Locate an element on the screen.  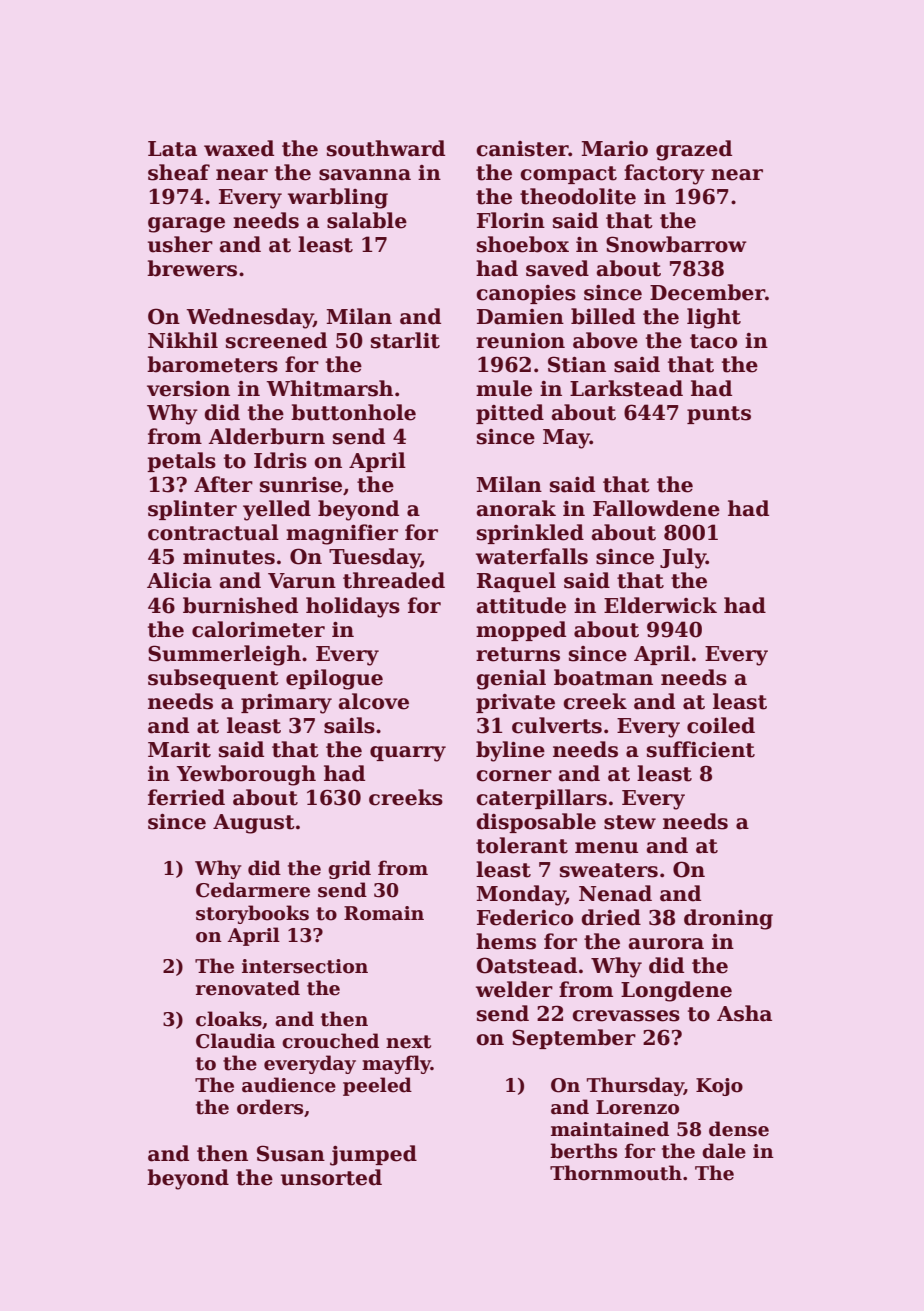
unsorted is located at coordinates (331, 1177).
